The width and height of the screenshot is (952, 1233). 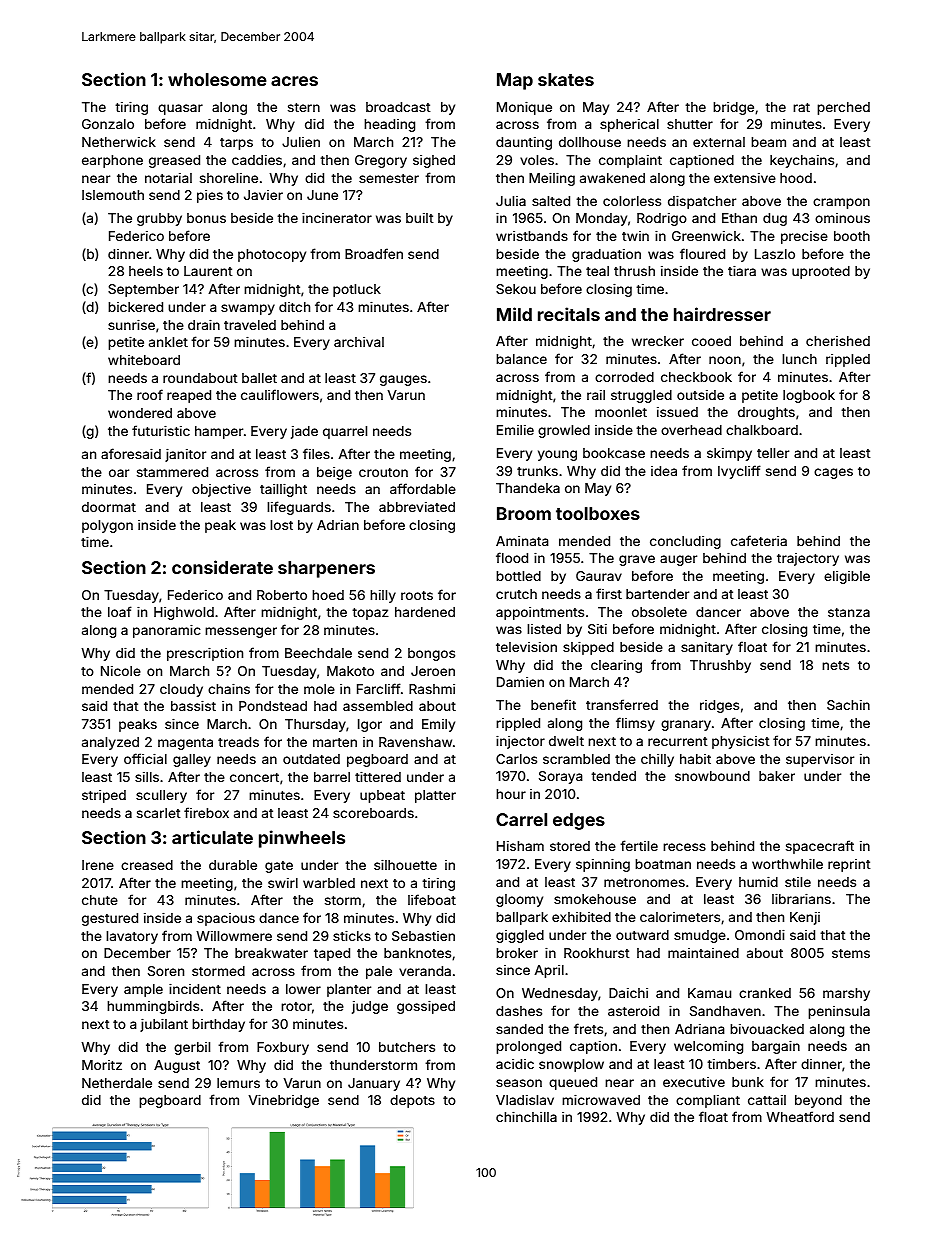 I want to click on injector, so click(x=520, y=742).
